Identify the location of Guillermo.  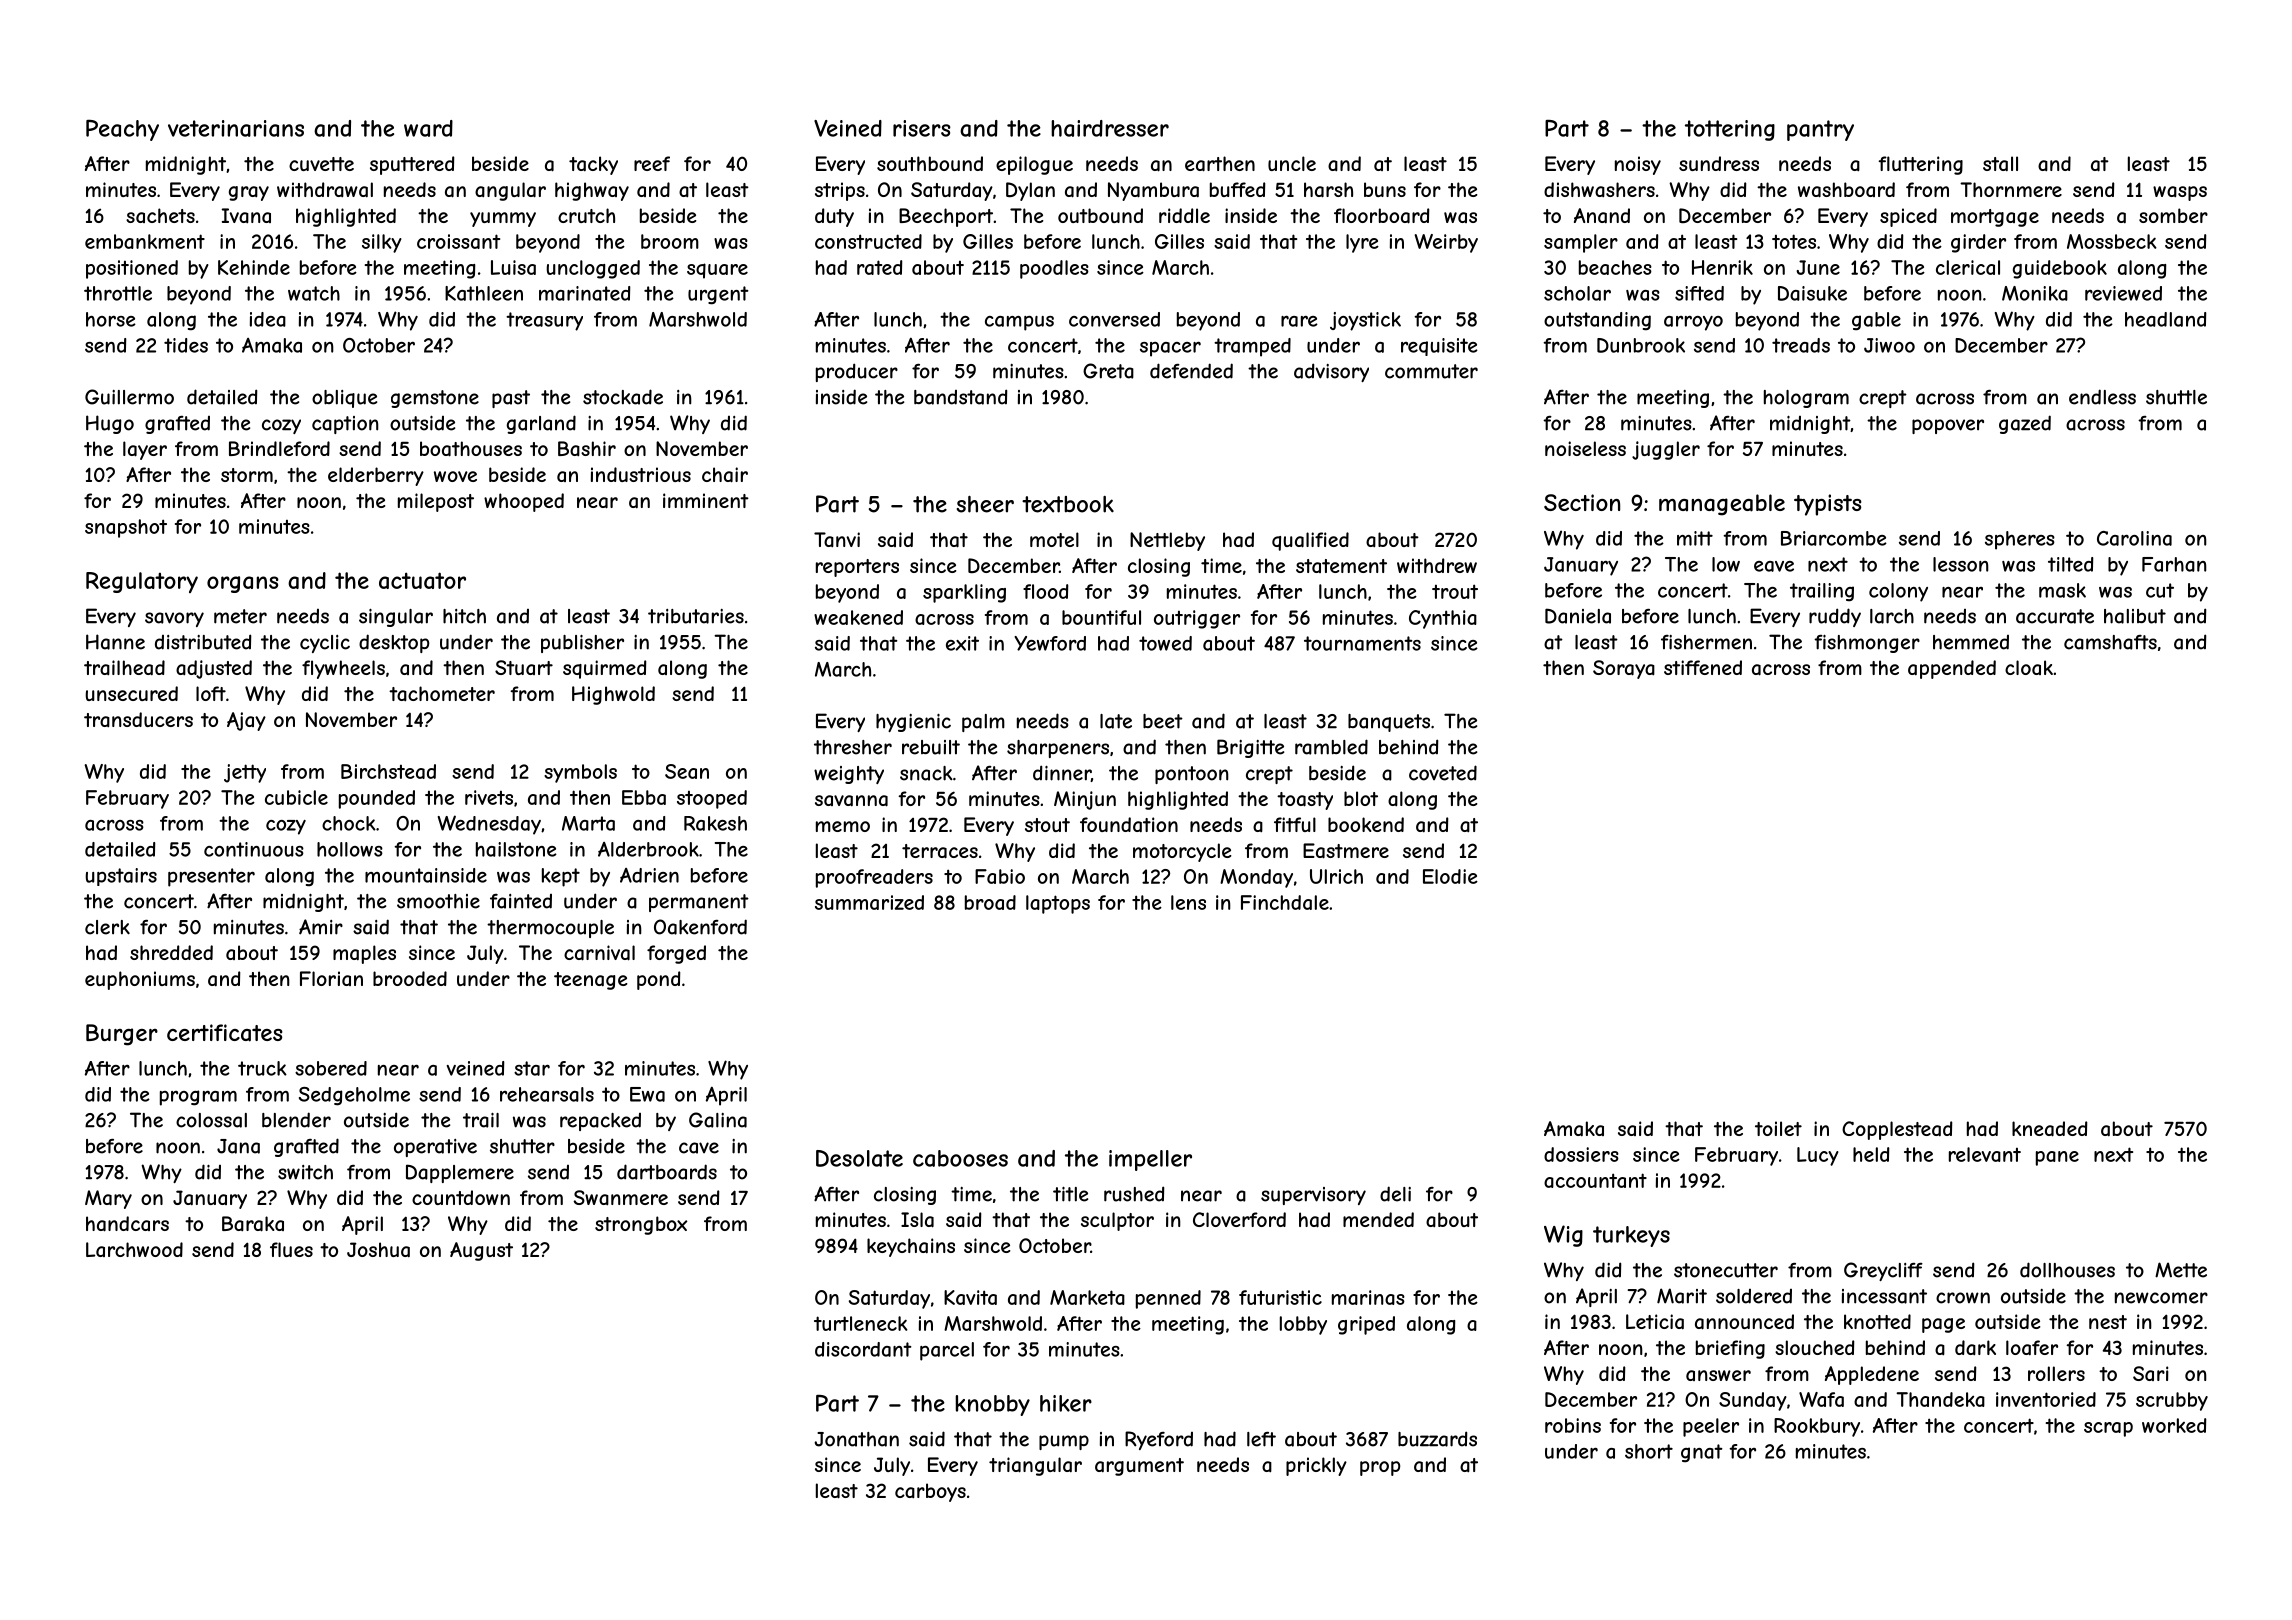
(129, 397).
